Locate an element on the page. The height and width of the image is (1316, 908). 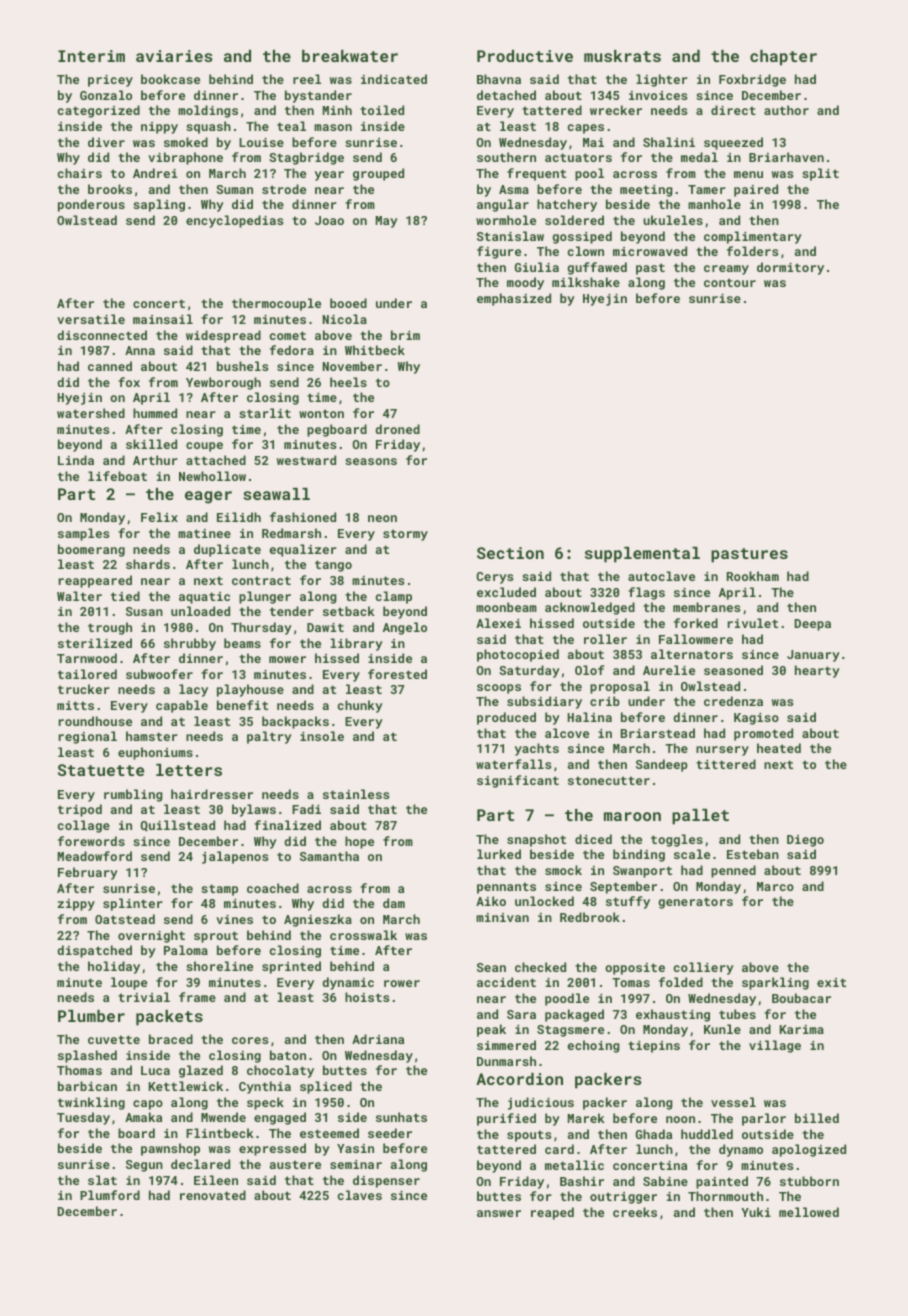
Interim is located at coordinates (91, 56).
